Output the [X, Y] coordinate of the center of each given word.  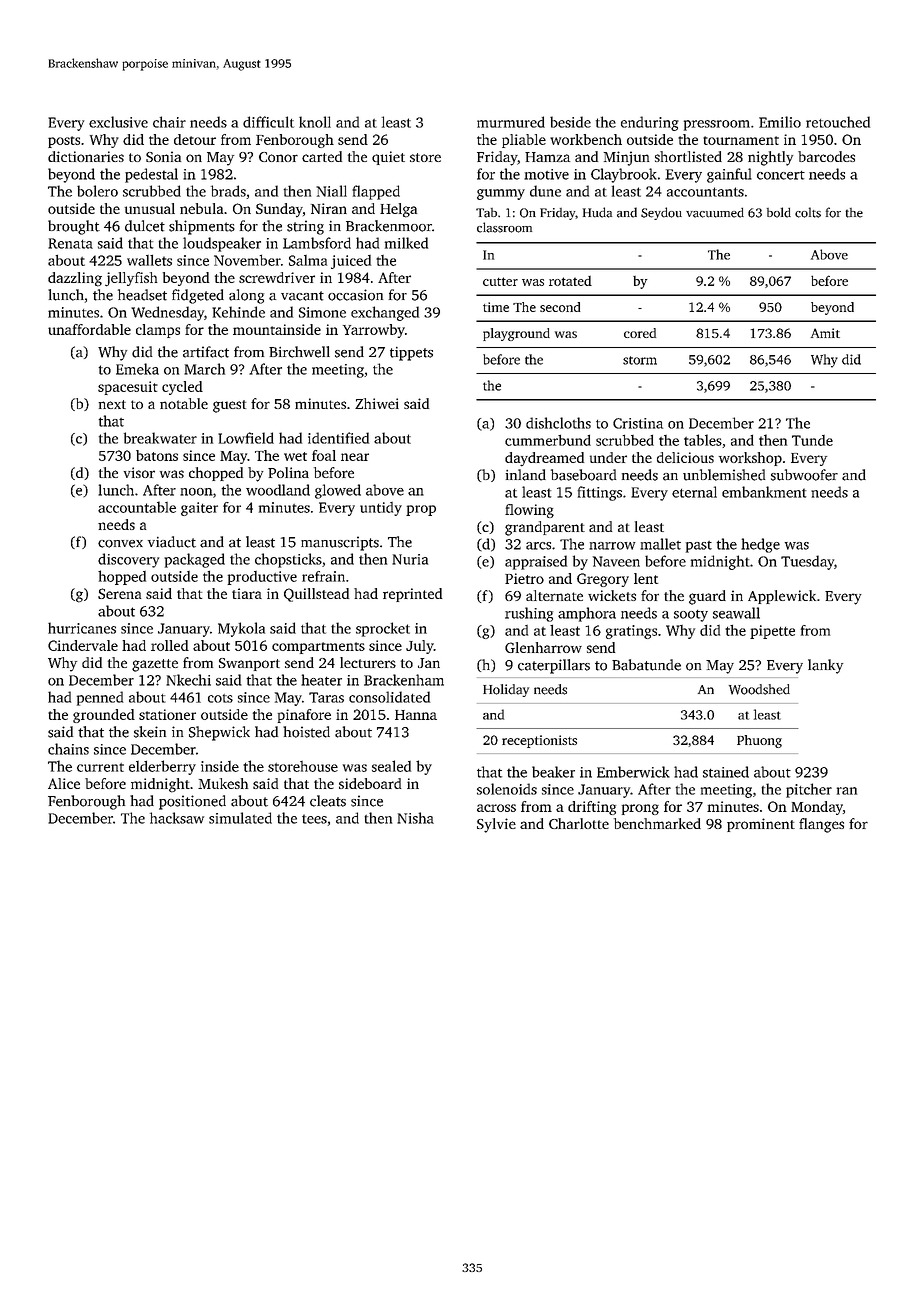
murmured [511, 122]
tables [703, 440]
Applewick [782, 597]
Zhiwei [377, 403]
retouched [838, 122]
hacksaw [177, 818]
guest [229, 406]
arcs [538, 546]
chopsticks [288, 560]
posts [64, 142]
